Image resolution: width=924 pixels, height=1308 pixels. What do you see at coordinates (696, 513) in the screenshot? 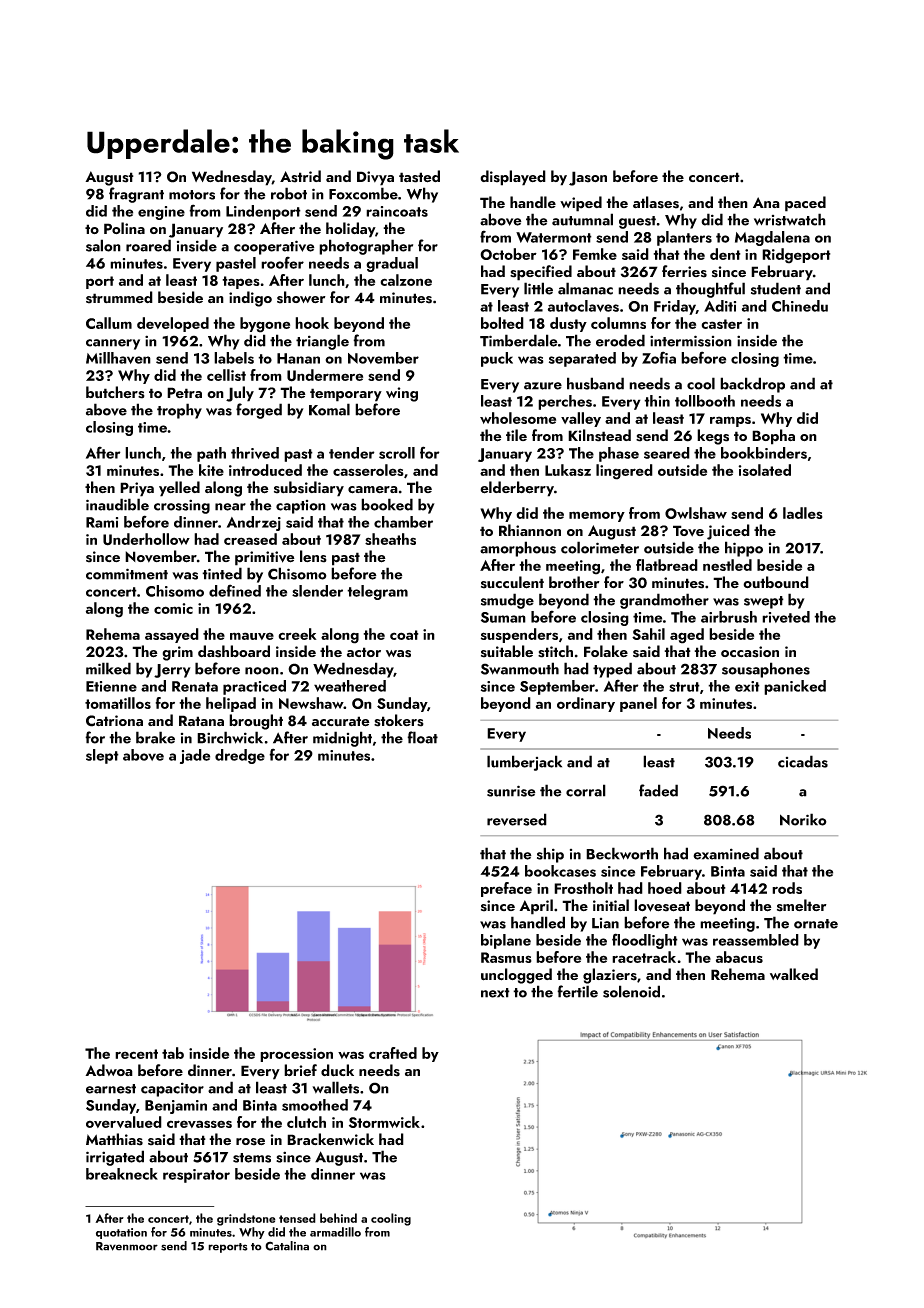
I see `Owlshaw` at bounding box center [696, 513].
